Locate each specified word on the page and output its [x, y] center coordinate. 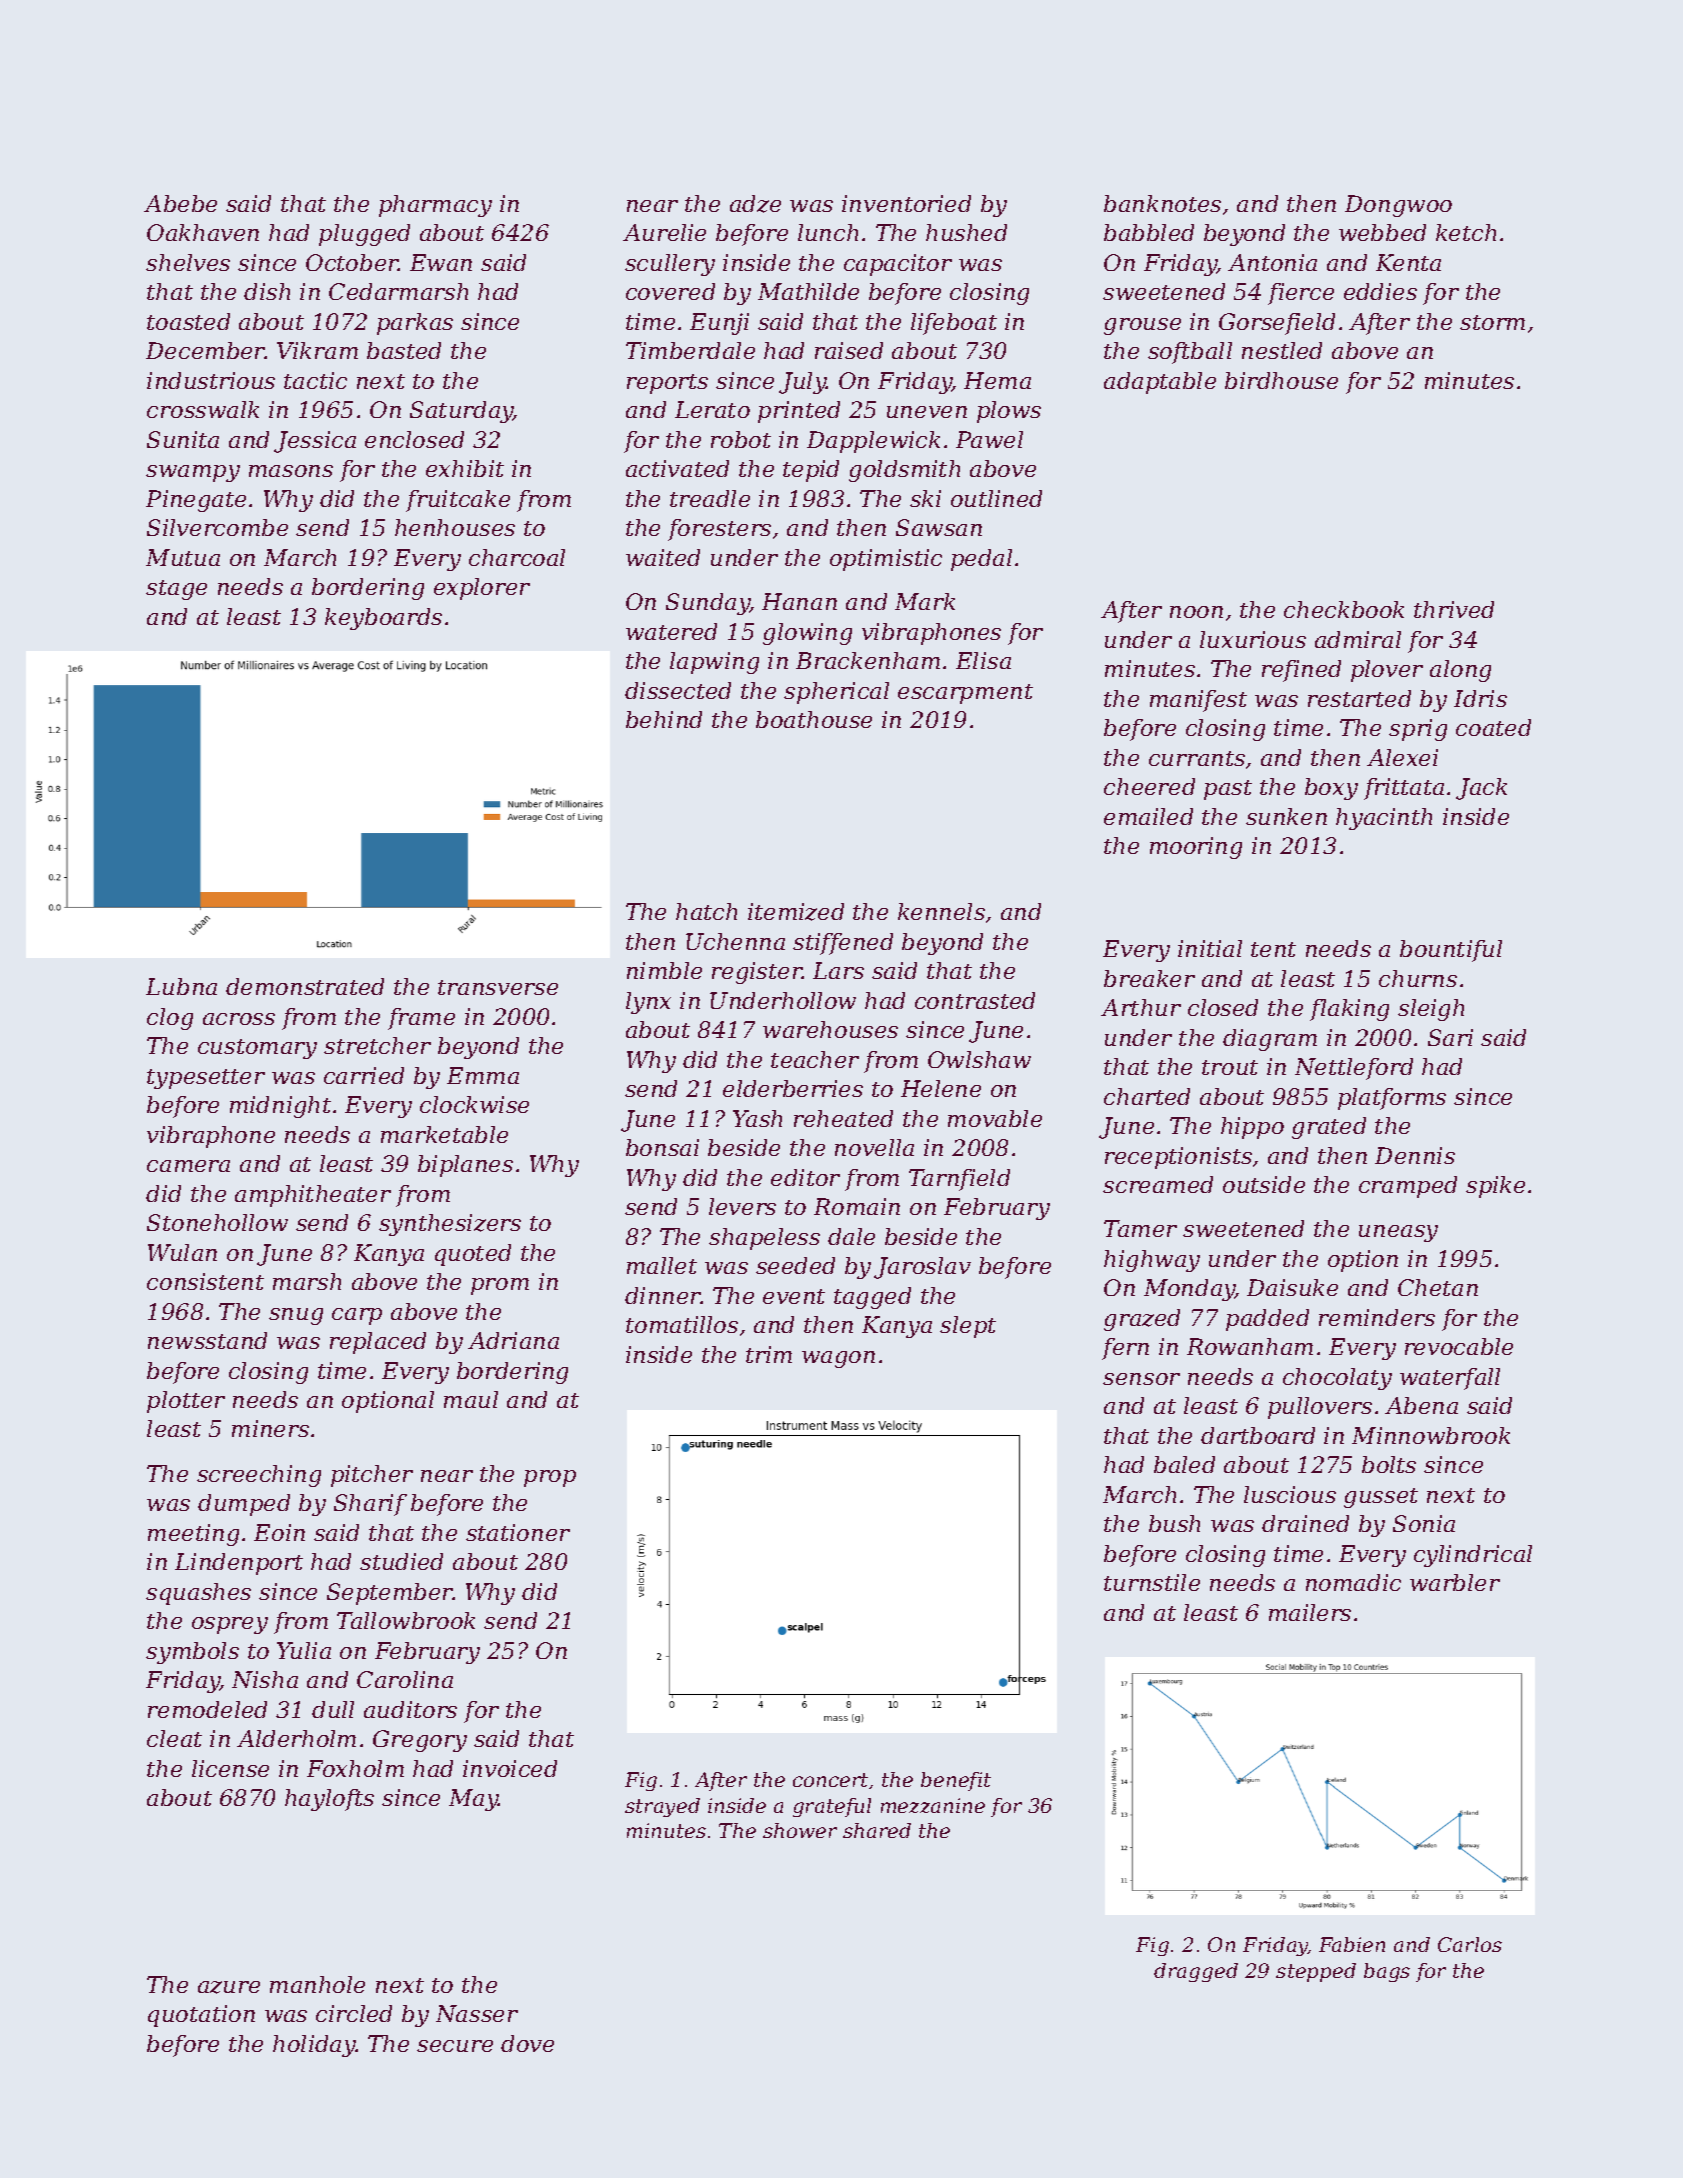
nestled [1282, 350]
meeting [193, 1535]
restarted [1359, 698]
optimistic [886, 560]
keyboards [383, 619]
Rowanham [1250, 1346]
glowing [807, 634]
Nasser [477, 2013]
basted [404, 350]
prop [550, 1478]
